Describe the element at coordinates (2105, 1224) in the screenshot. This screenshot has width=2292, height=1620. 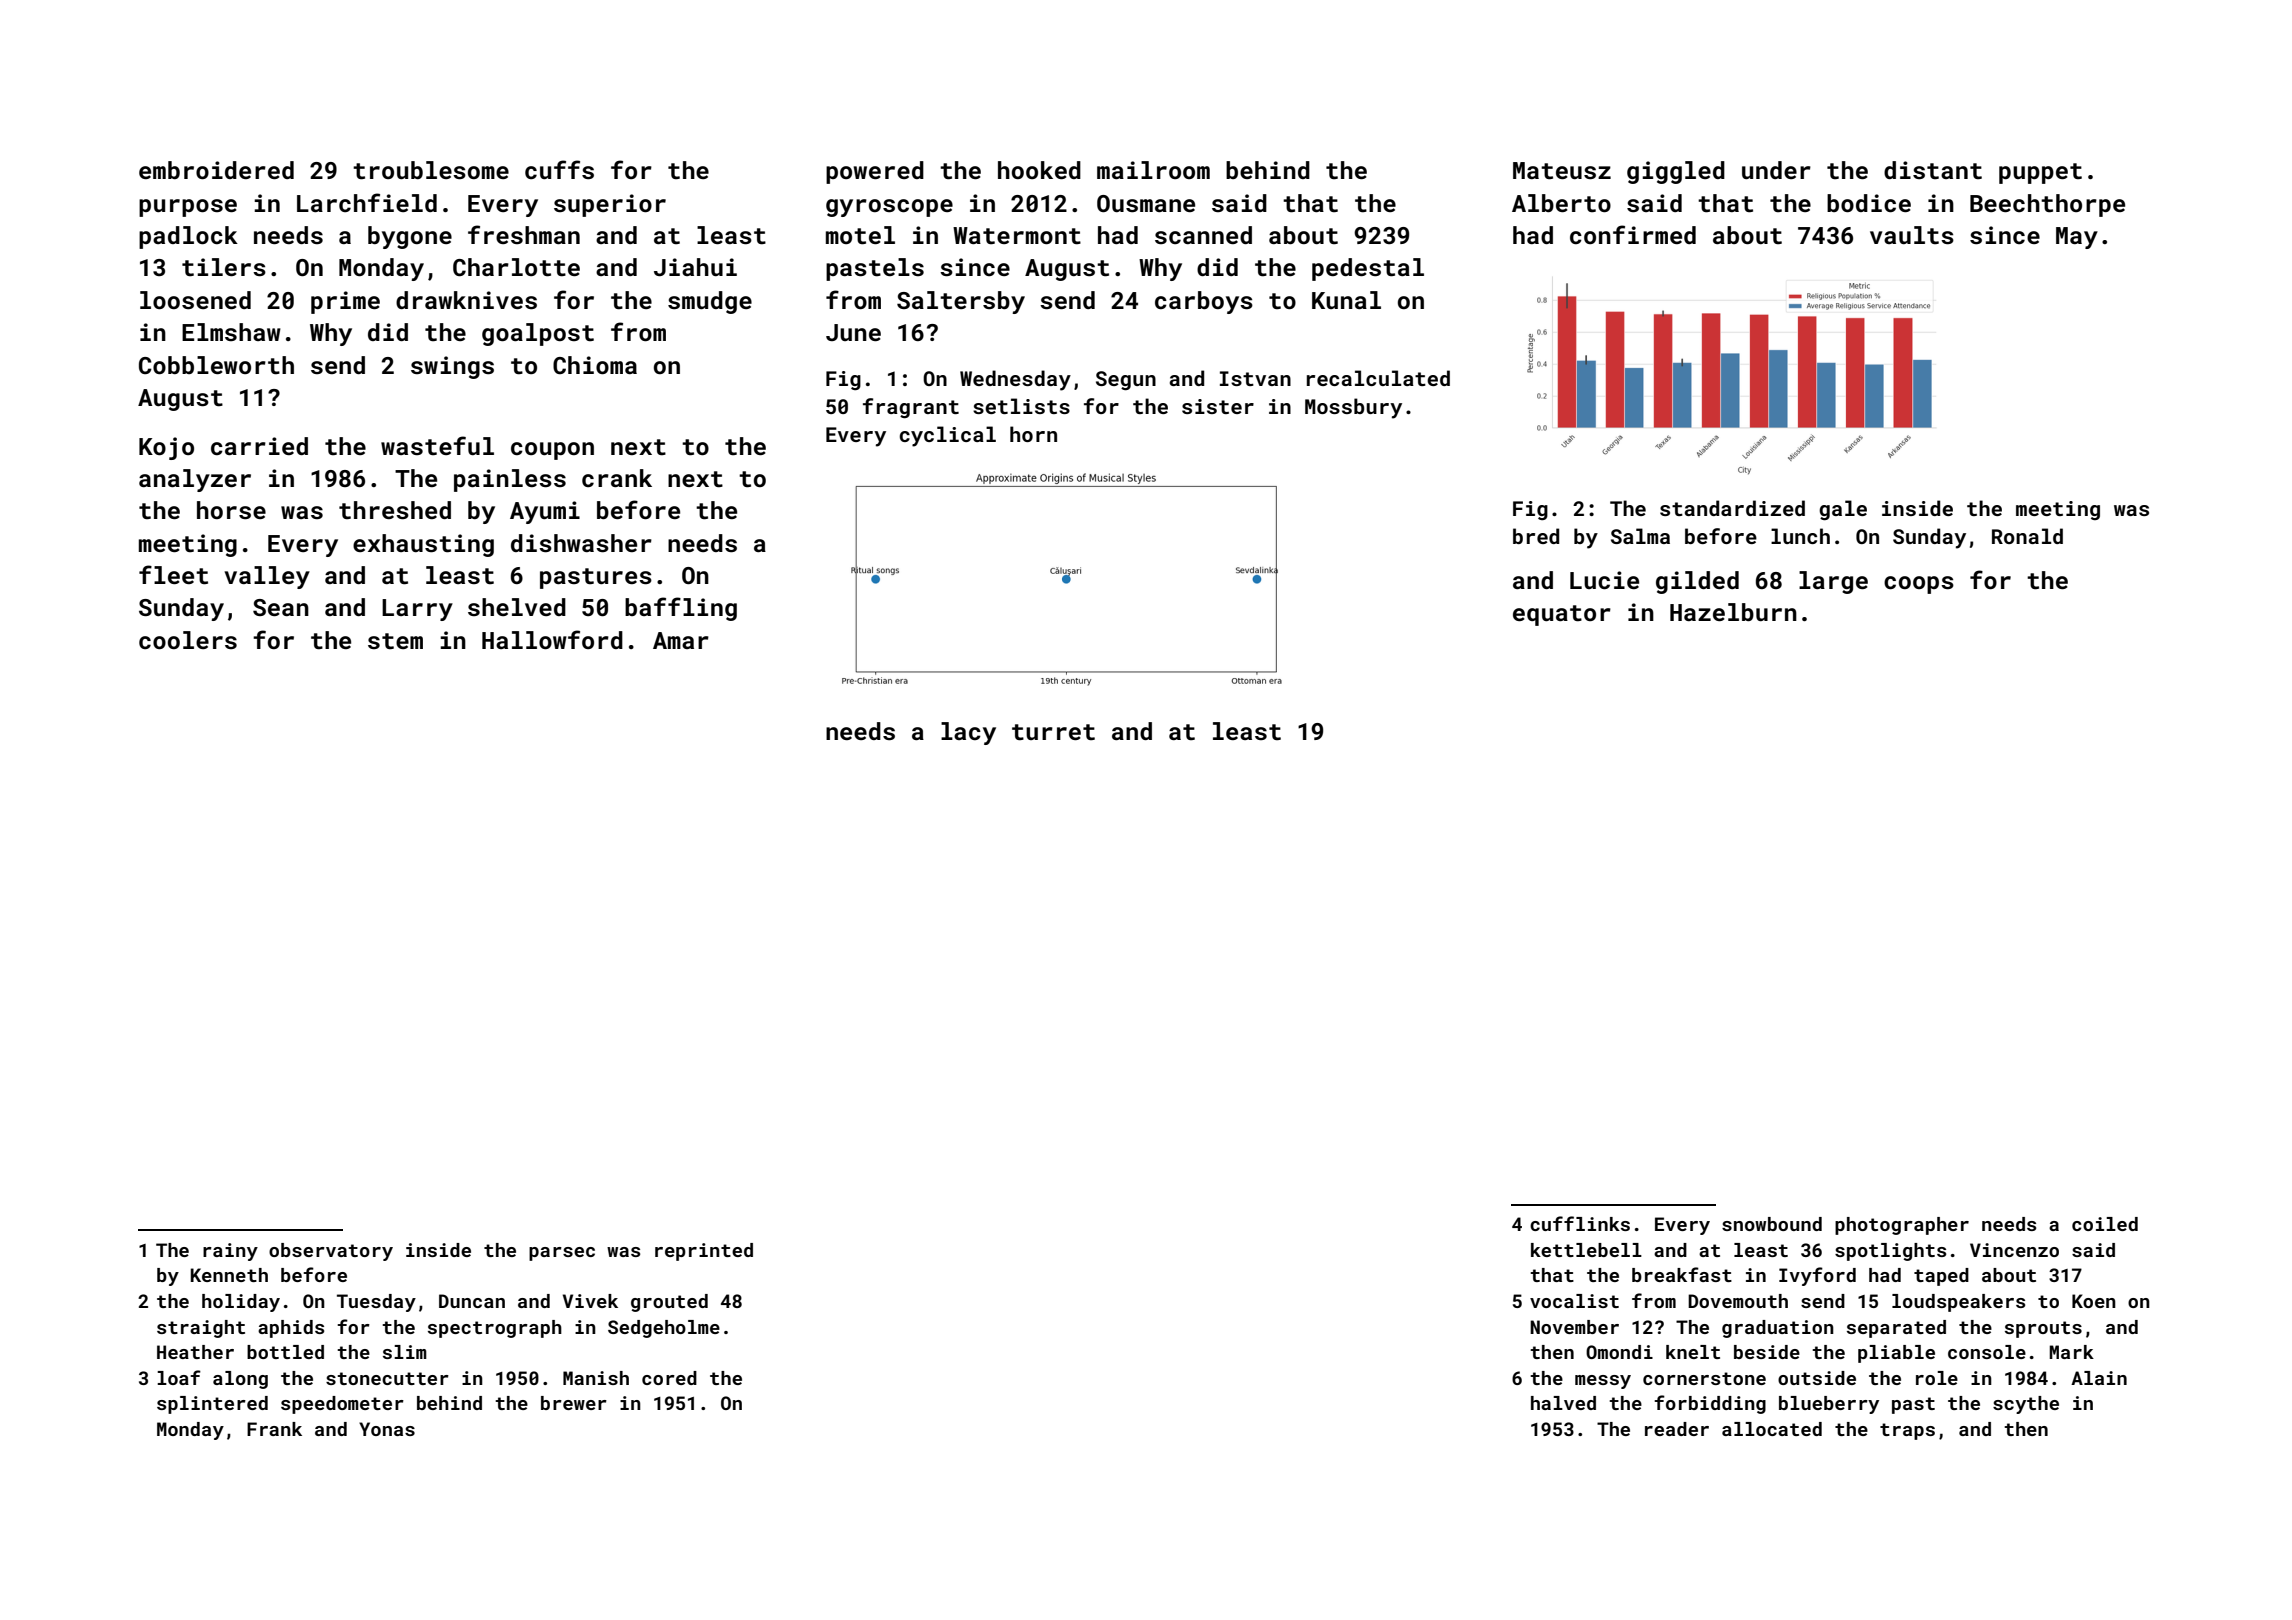
I see `coiled` at that location.
